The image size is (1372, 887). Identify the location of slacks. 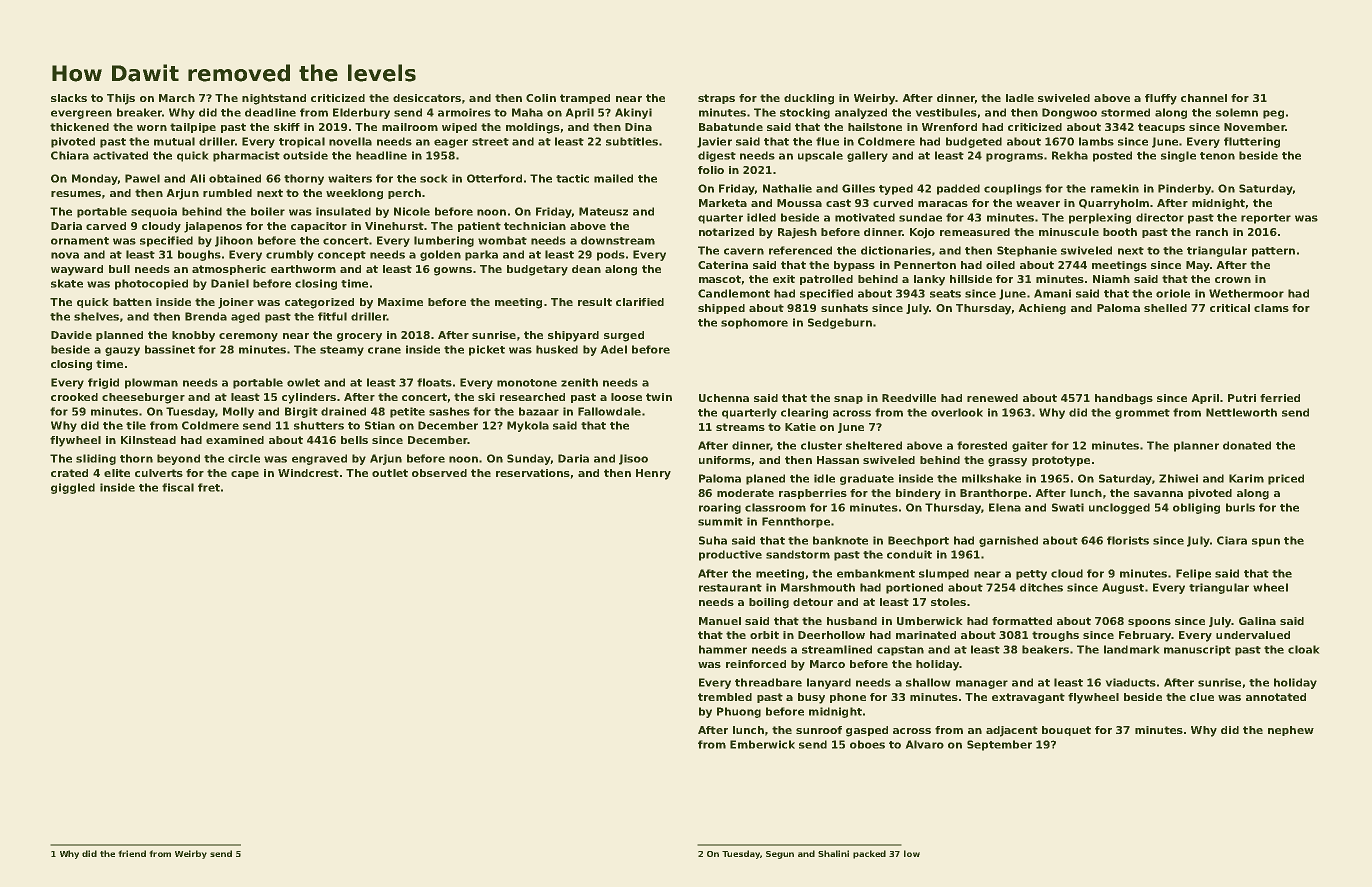
(69, 98).
